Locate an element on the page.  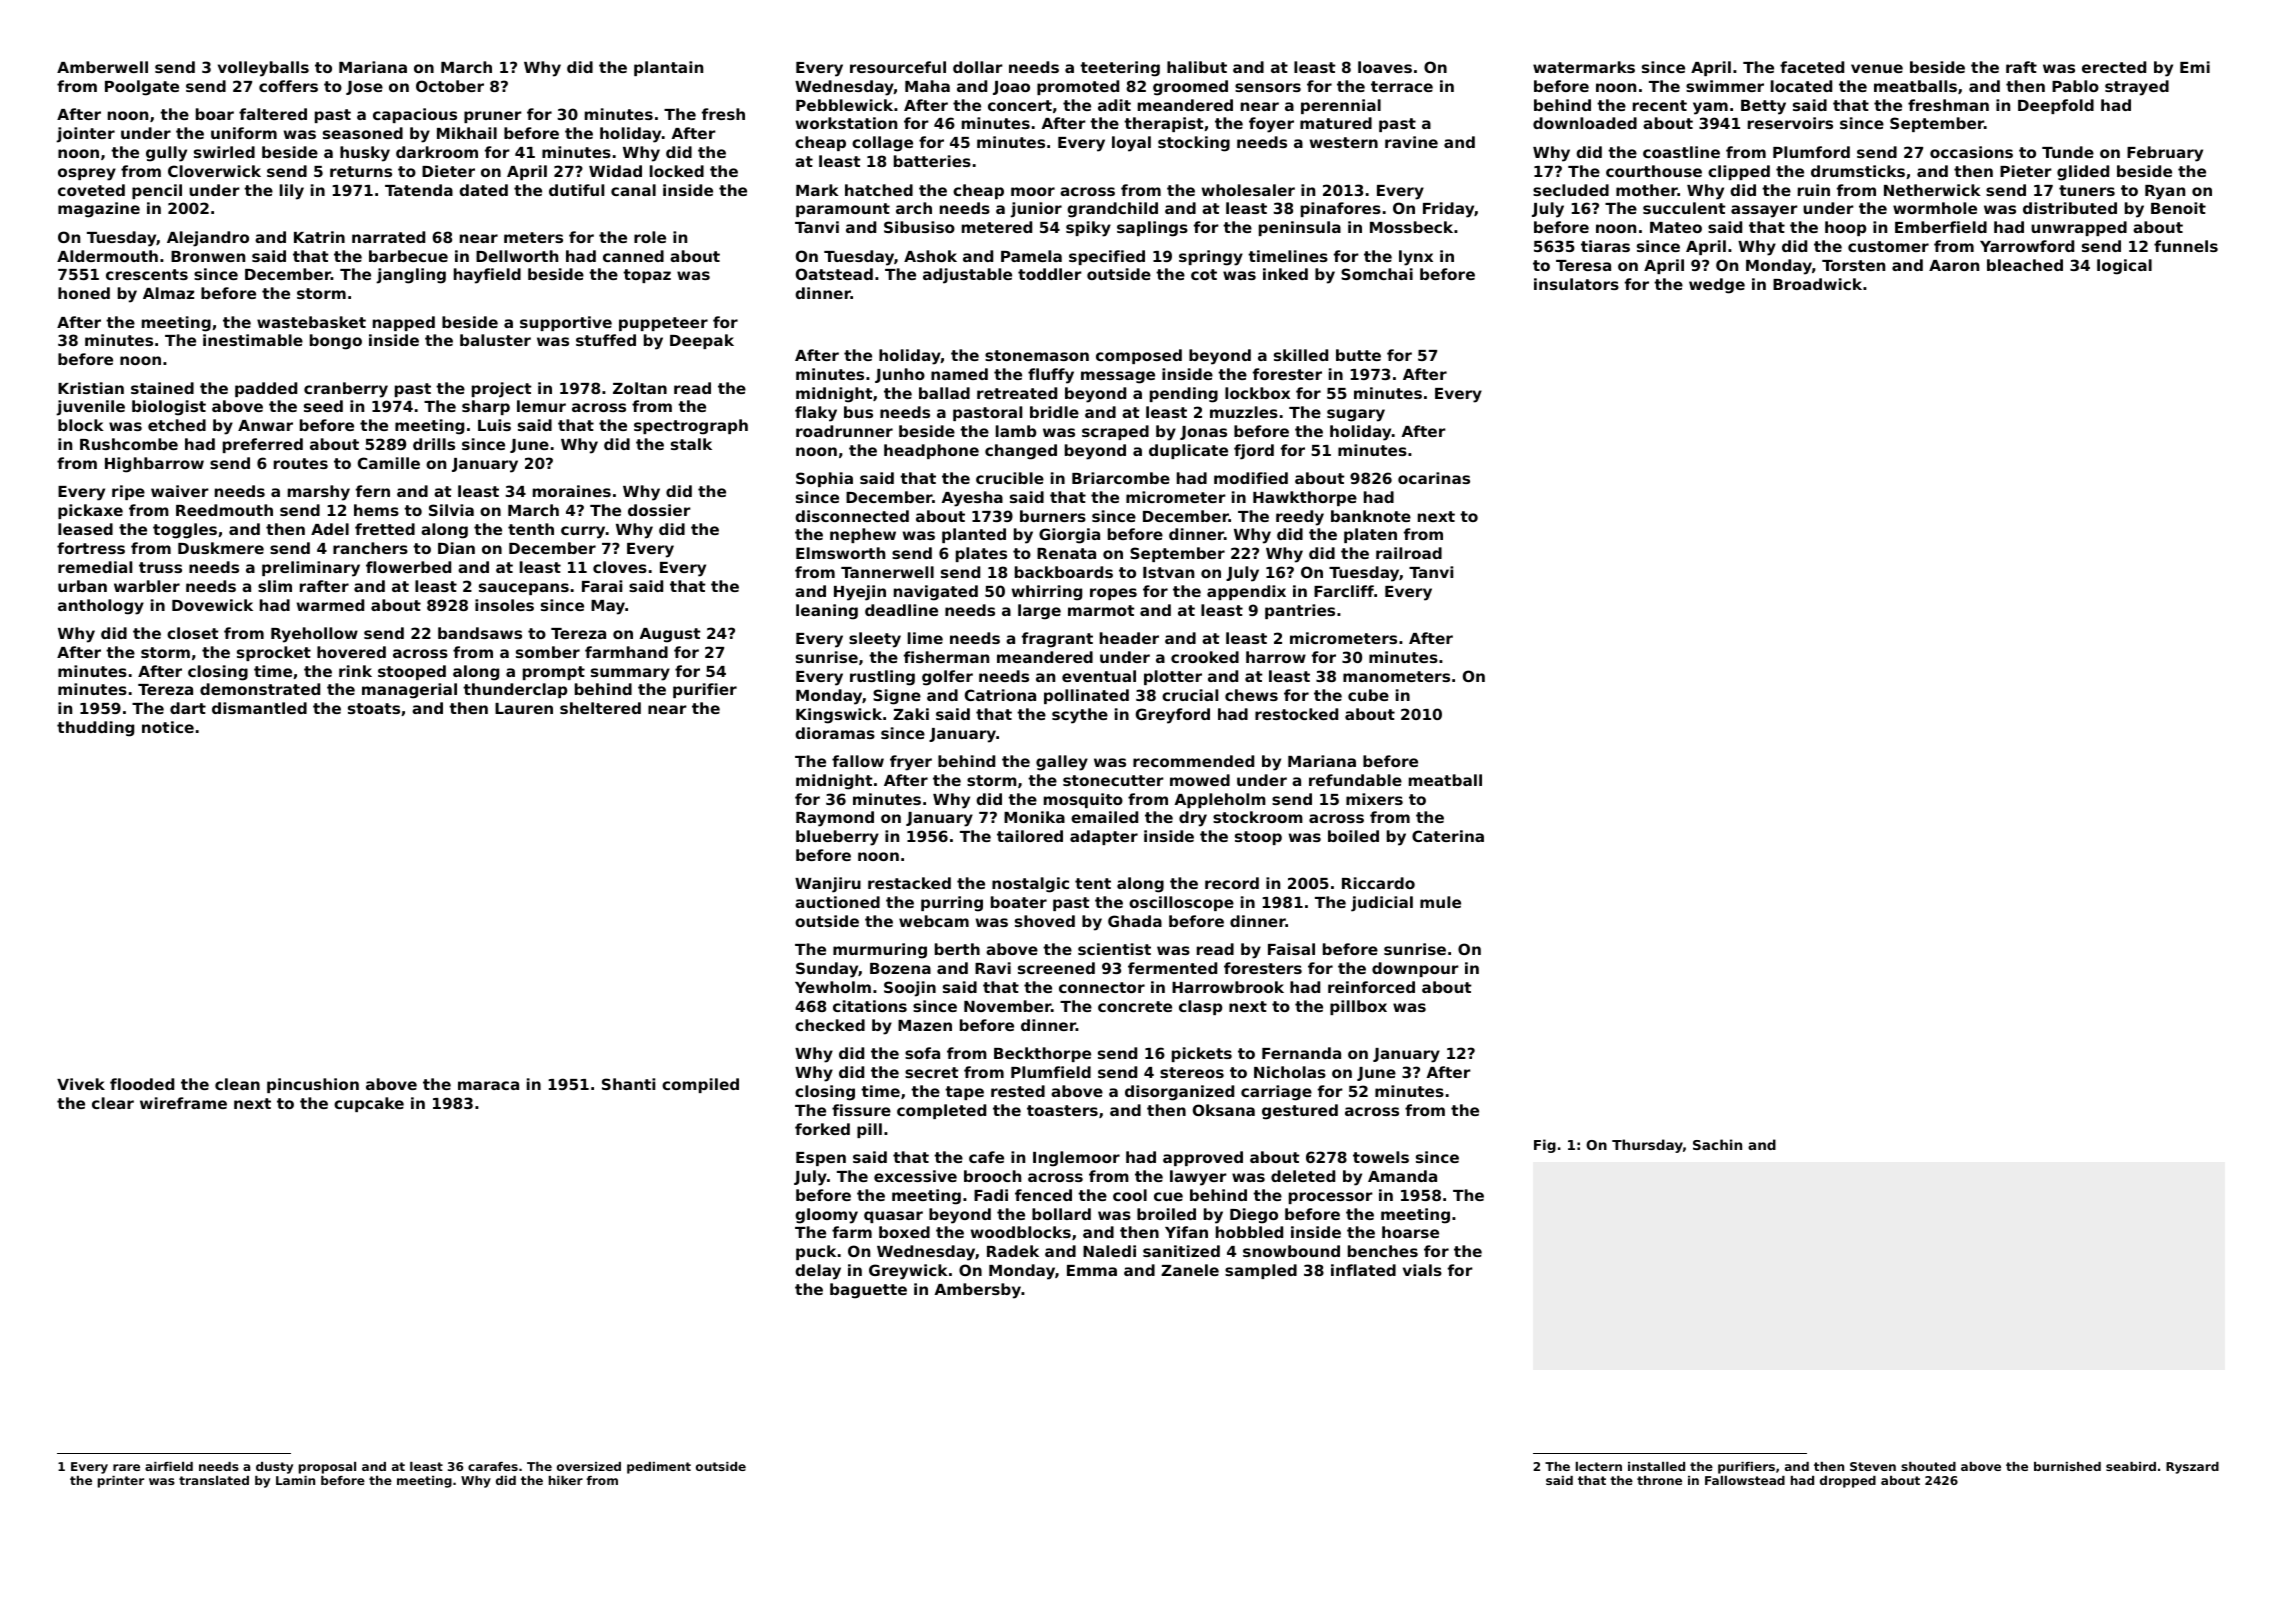
dusty is located at coordinates (274, 1468).
